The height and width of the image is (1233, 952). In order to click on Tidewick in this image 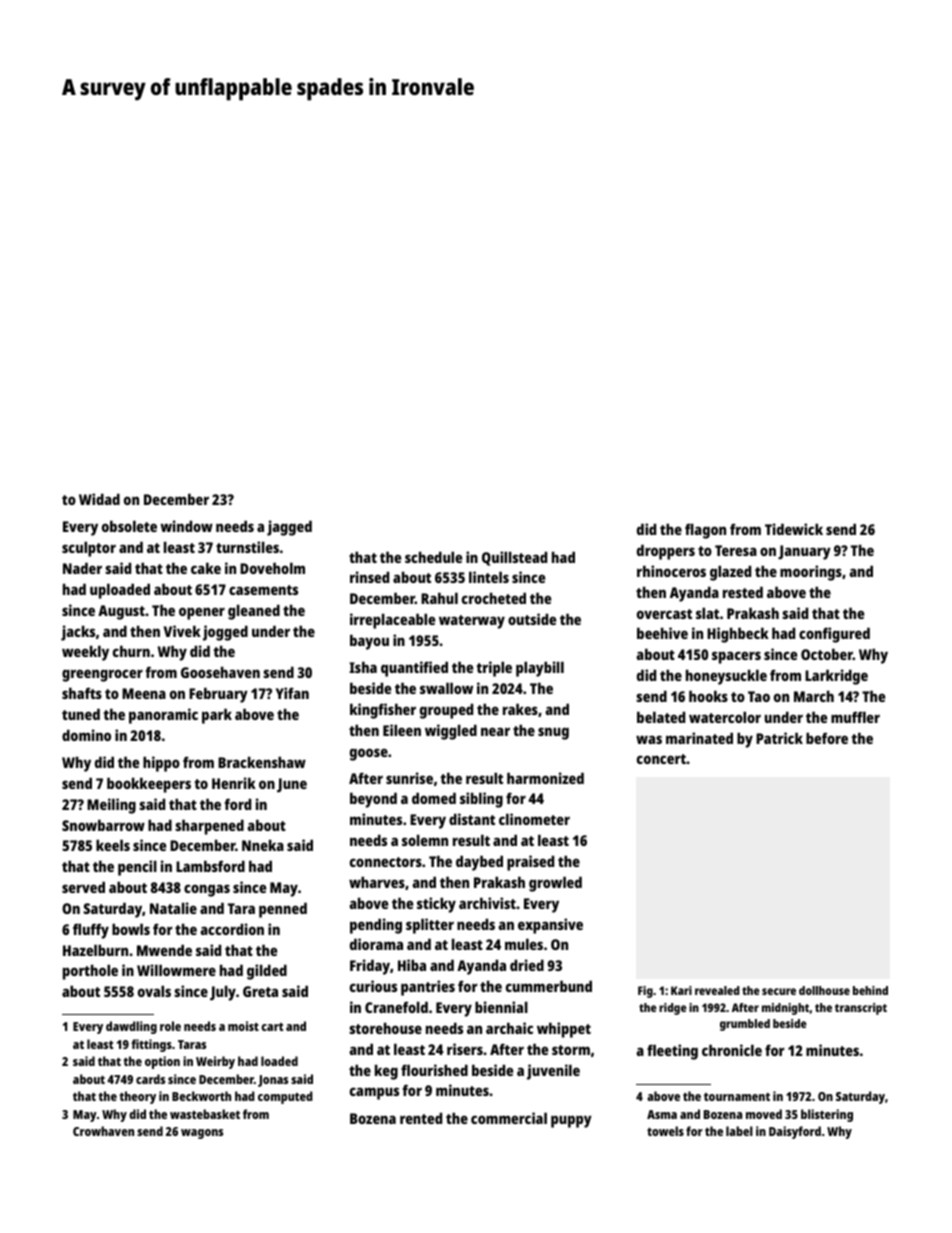, I will do `click(794, 529)`.
